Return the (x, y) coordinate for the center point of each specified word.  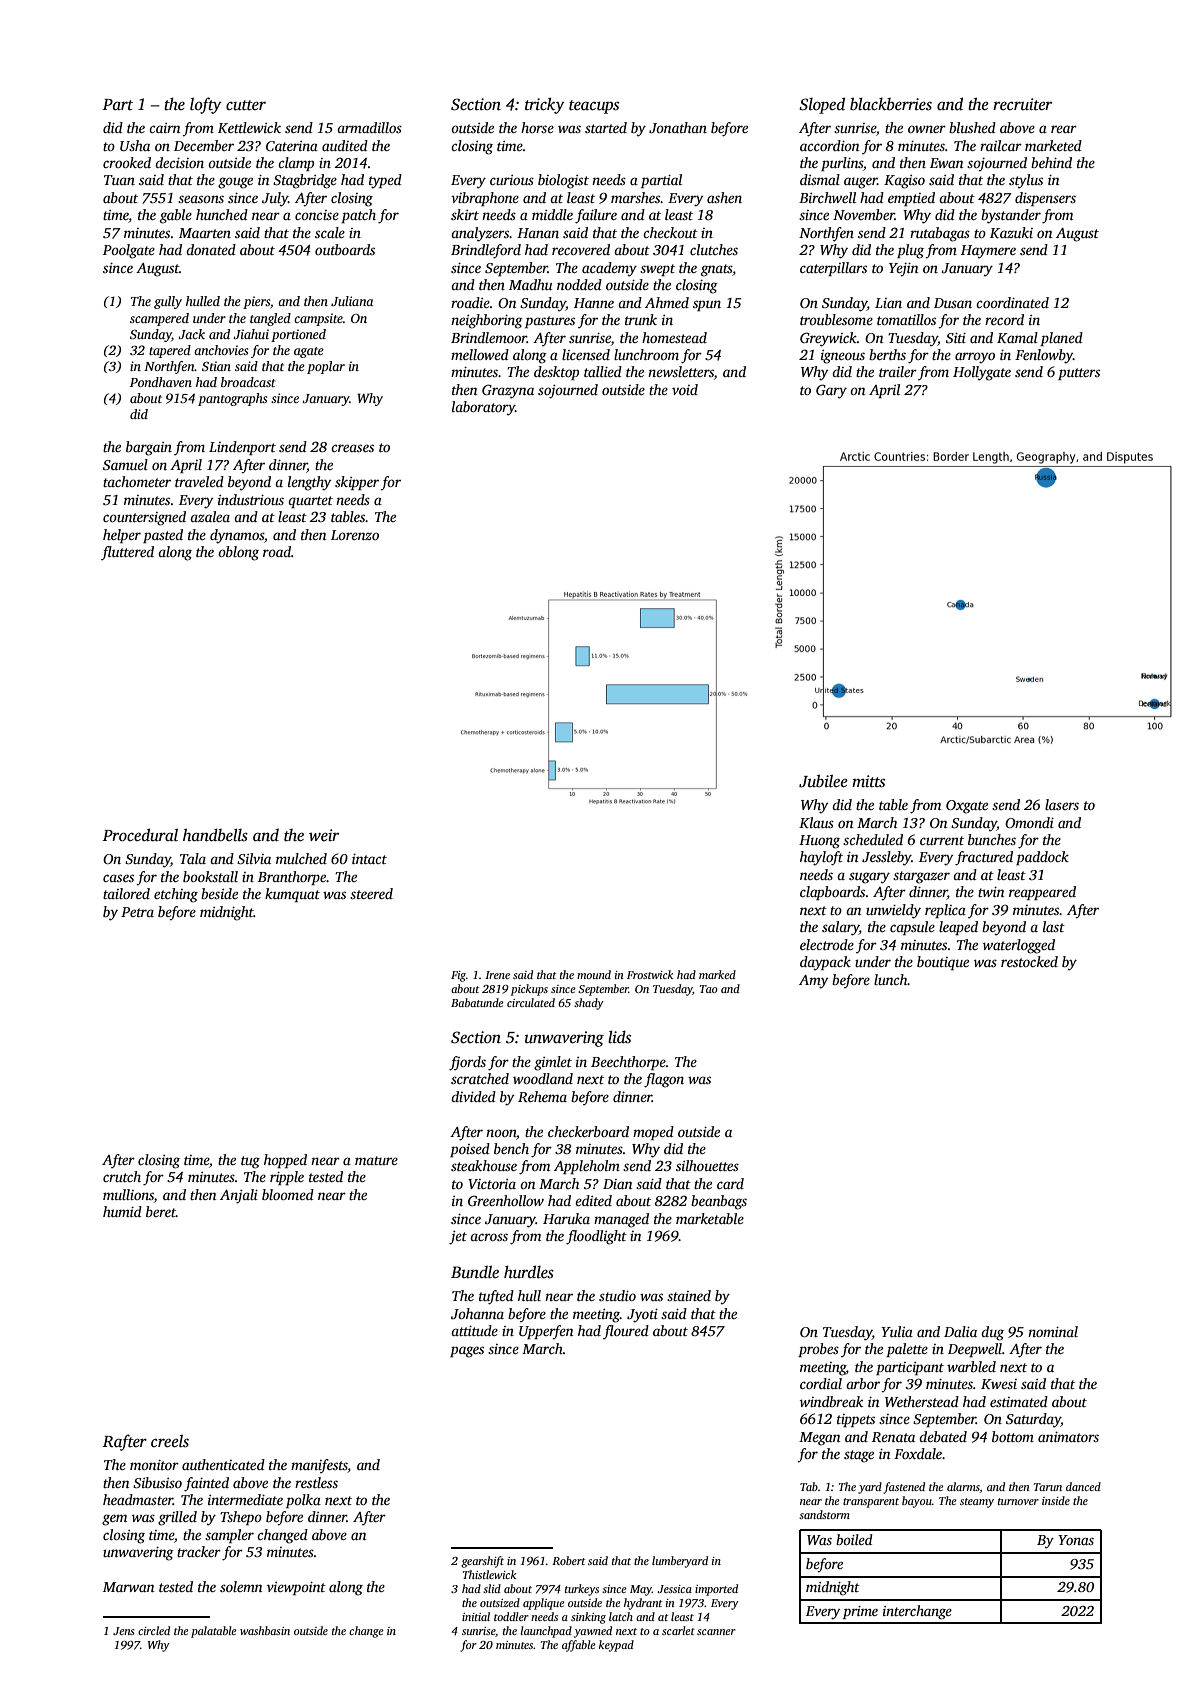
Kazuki (1011, 232)
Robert (568, 1560)
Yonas (1076, 1540)
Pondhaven (161, 382)
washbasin (265, 1630)
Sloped (822, 105)
